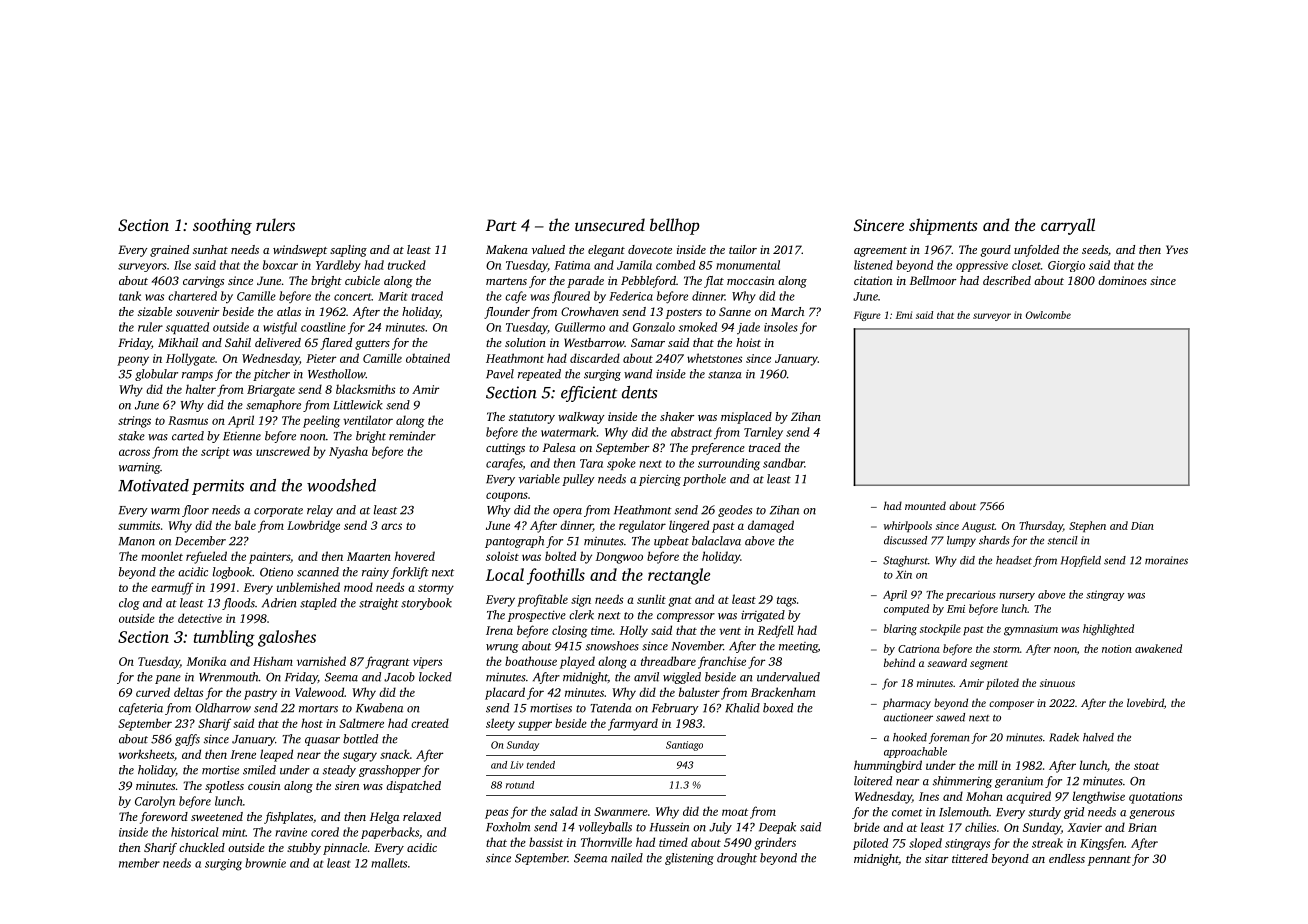 The height and width of the screenshot is (924, 1308). What do you see at coordinates (134, 452) in the screenshot?
I see `across` at bounding box center [134, 452].
